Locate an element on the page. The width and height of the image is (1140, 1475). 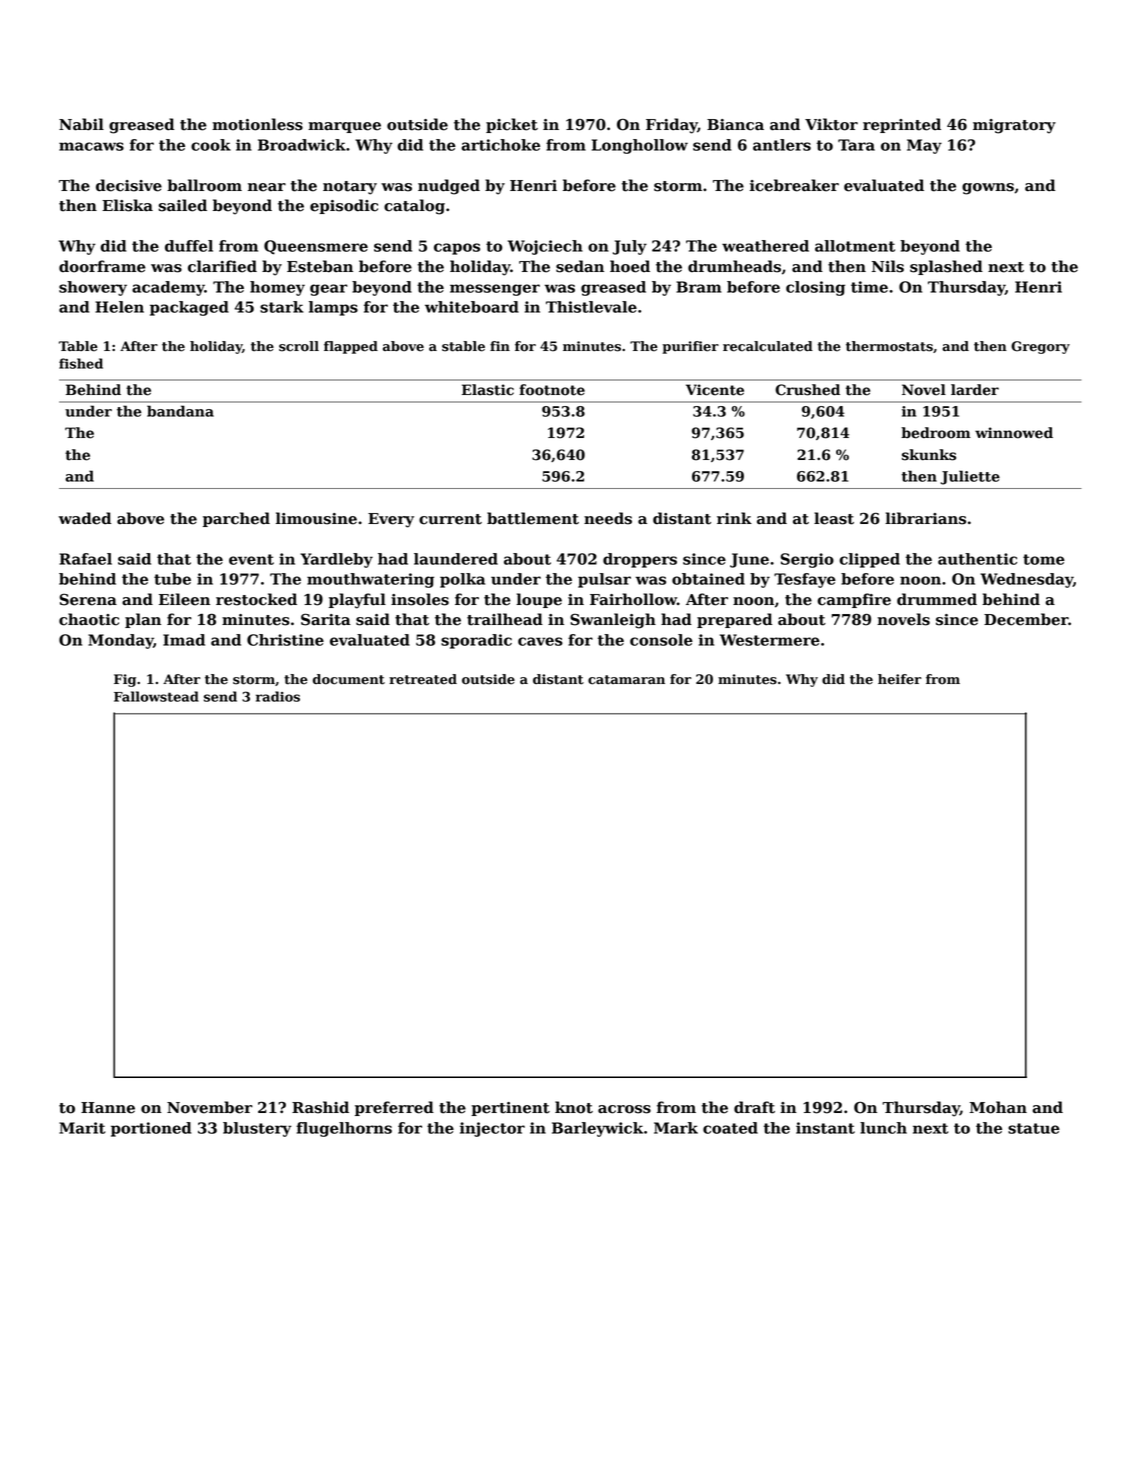
antlers is located at coordinates (782, 145).
